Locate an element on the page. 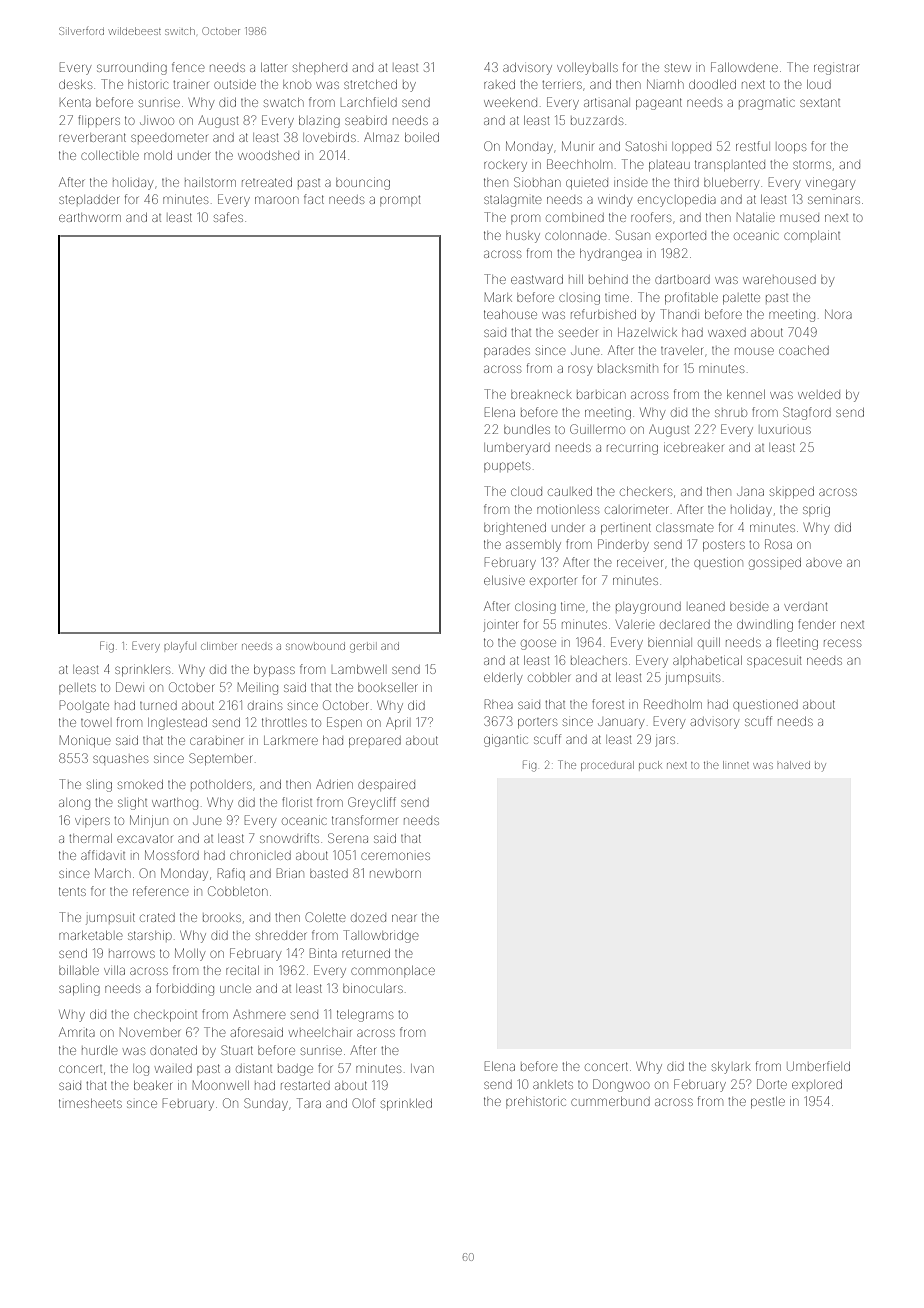  Sunday is located at coordinates (266, 1104).
